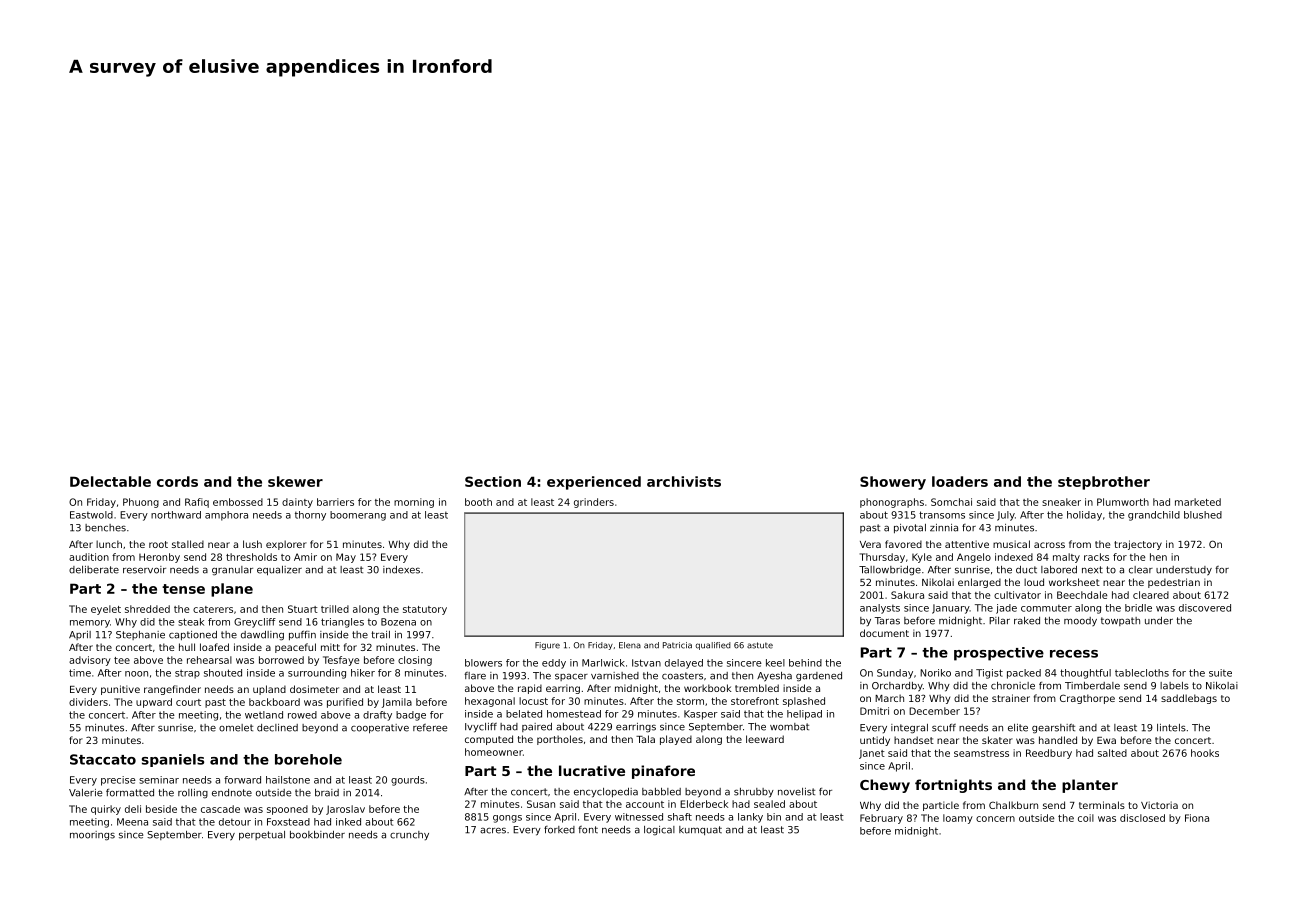 The width and height of the screenshot is (1308, 924). I want to click on towpath, so click(1120, 621).
